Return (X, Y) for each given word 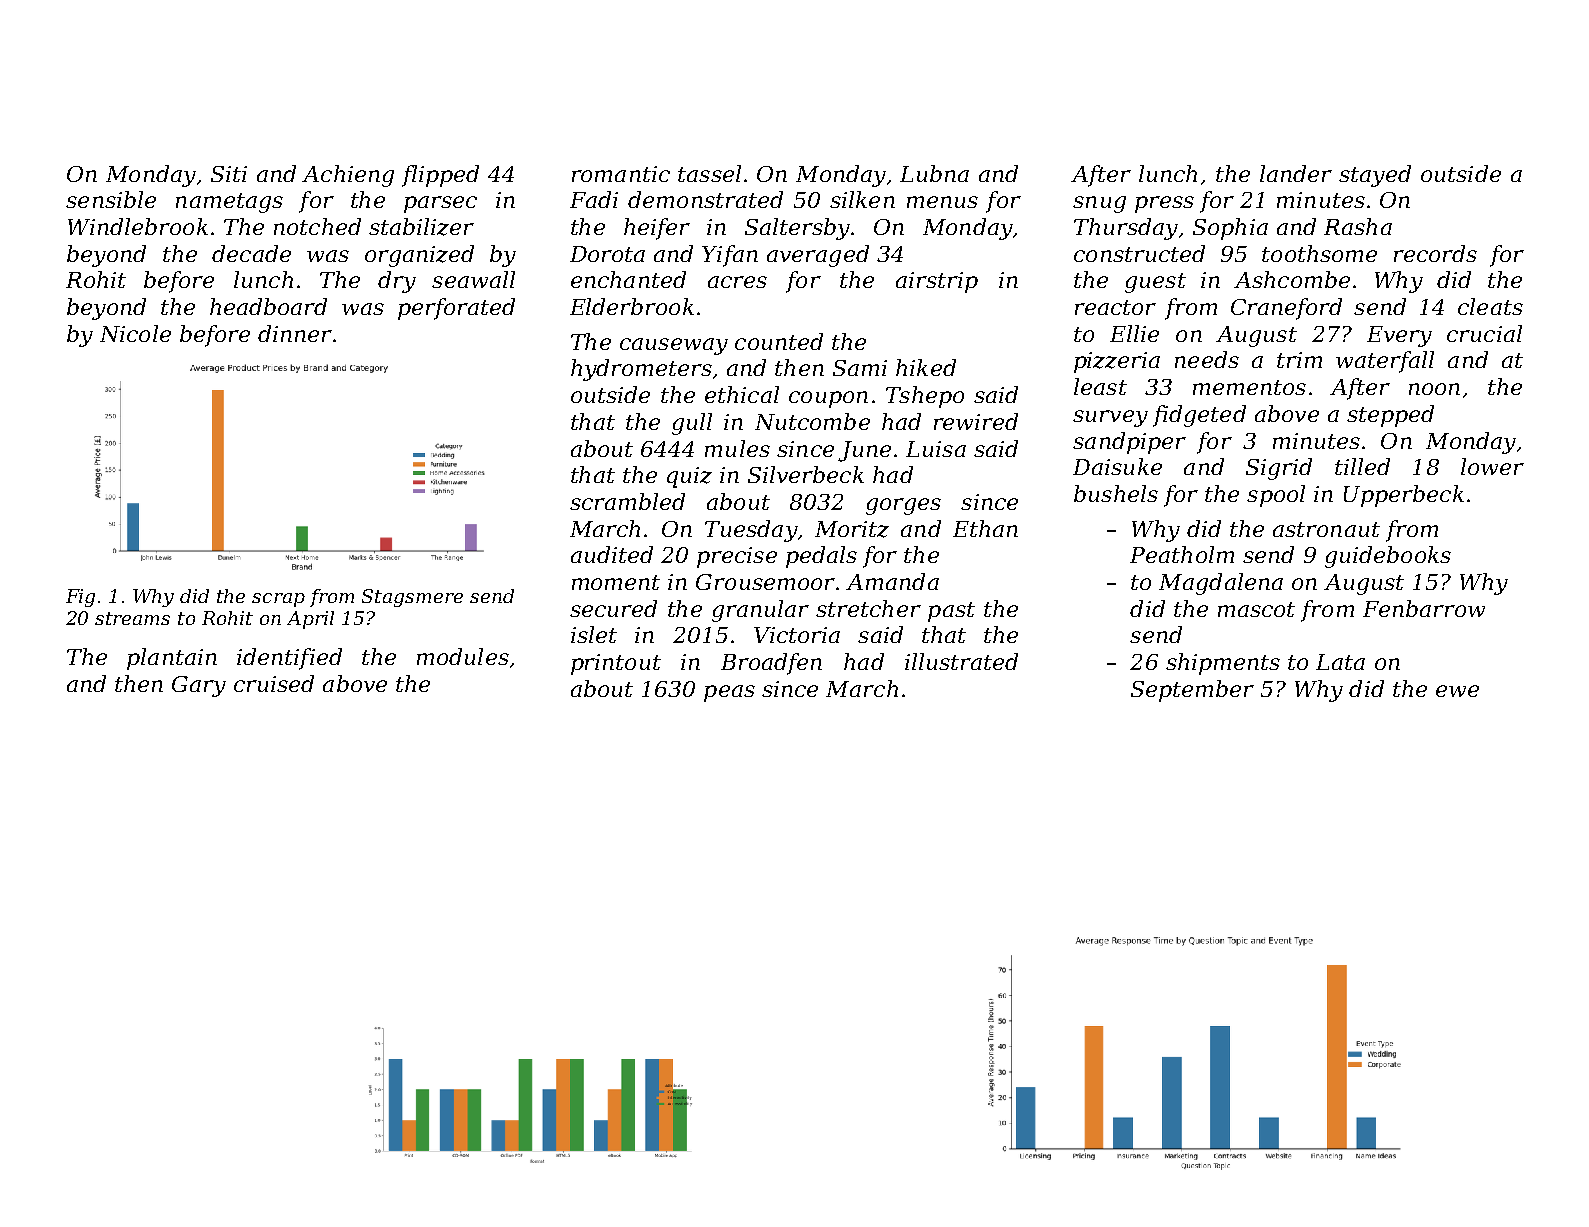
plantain (172, 659)
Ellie (1134, 333)
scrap (278, 600)
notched (317, 226)
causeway (674, 346)
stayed (1375, 176)
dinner (295, 333)
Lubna (934, 173)
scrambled (627, 501)
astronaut (1326, 529)
